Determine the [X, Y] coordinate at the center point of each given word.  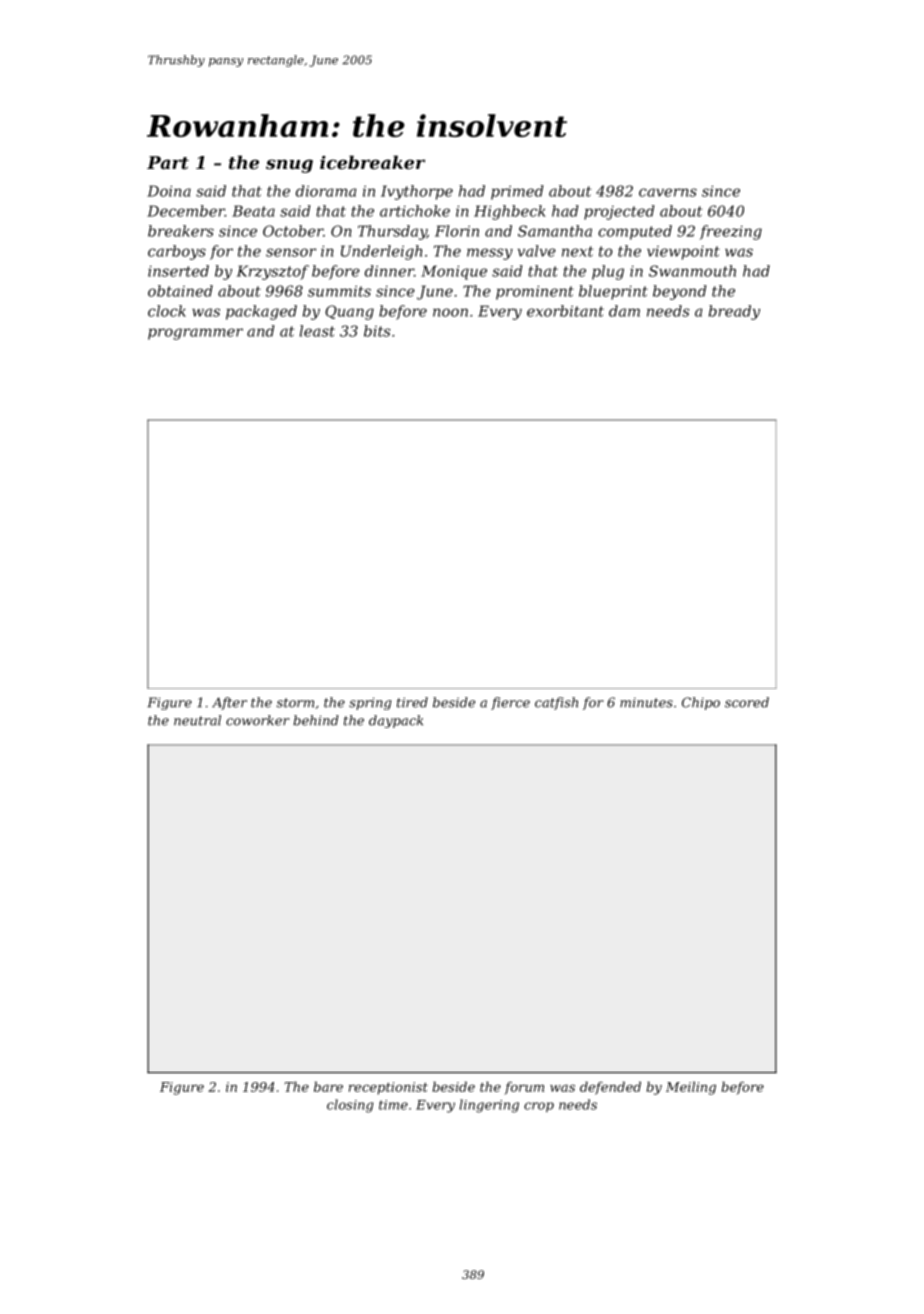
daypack [396, 721]
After [229, 703]
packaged [261, 312]
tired [412, 702]
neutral [197, 720]
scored [747, 702]
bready [734, 312]
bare [328, 1086]
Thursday [392, 232]
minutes [646, 703]
